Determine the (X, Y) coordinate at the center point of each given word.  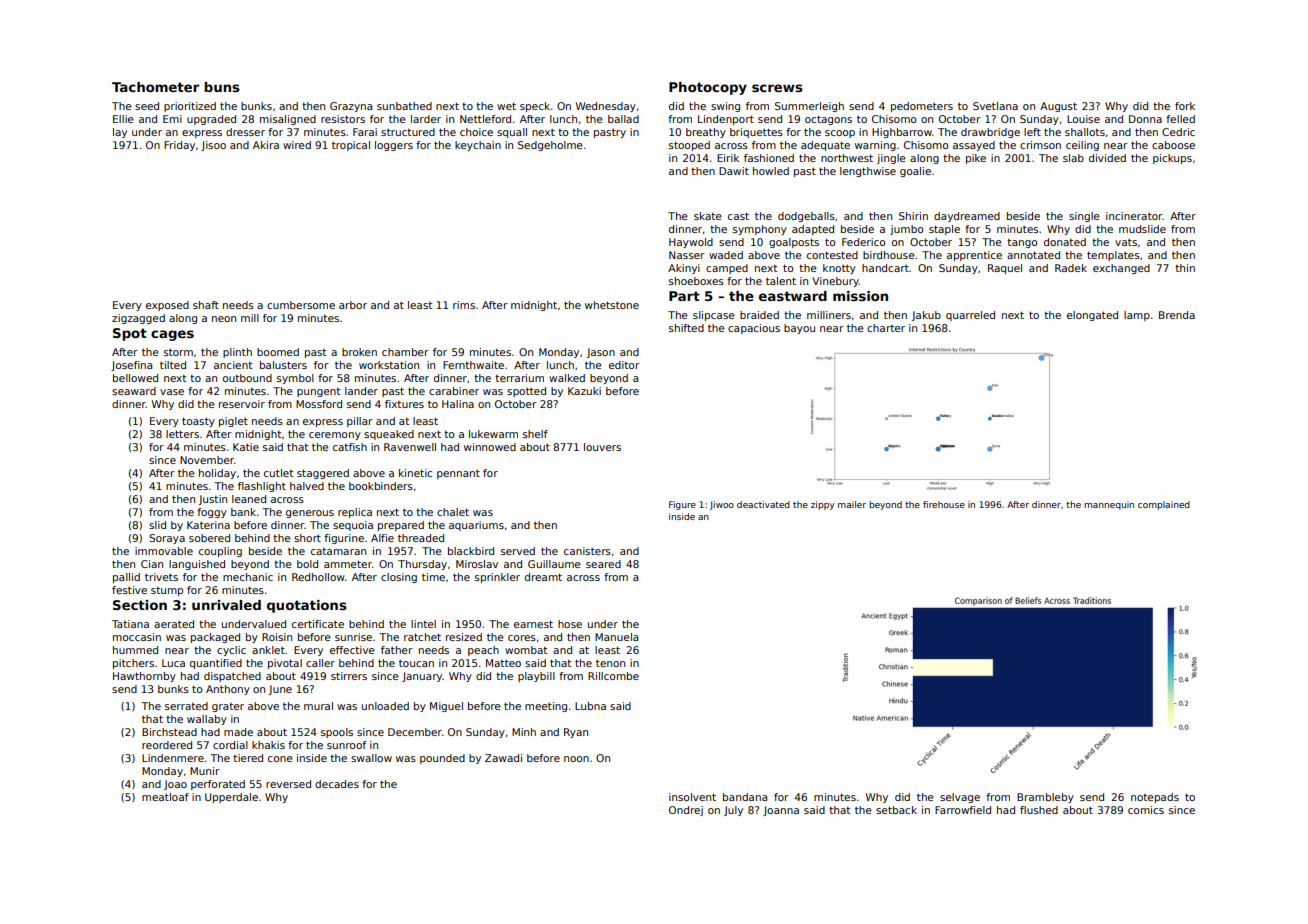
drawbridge (990, 133)
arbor (353, 305)
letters (182, 434)
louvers (602, 447)
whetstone (612, 305)
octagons (828, 120)
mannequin (1109, 505)
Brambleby (1045, 798)
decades (337, 784)
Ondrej (686, 811)
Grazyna (351, 107)
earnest (533, 624)
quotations (307, 606)
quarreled (970, 316)
